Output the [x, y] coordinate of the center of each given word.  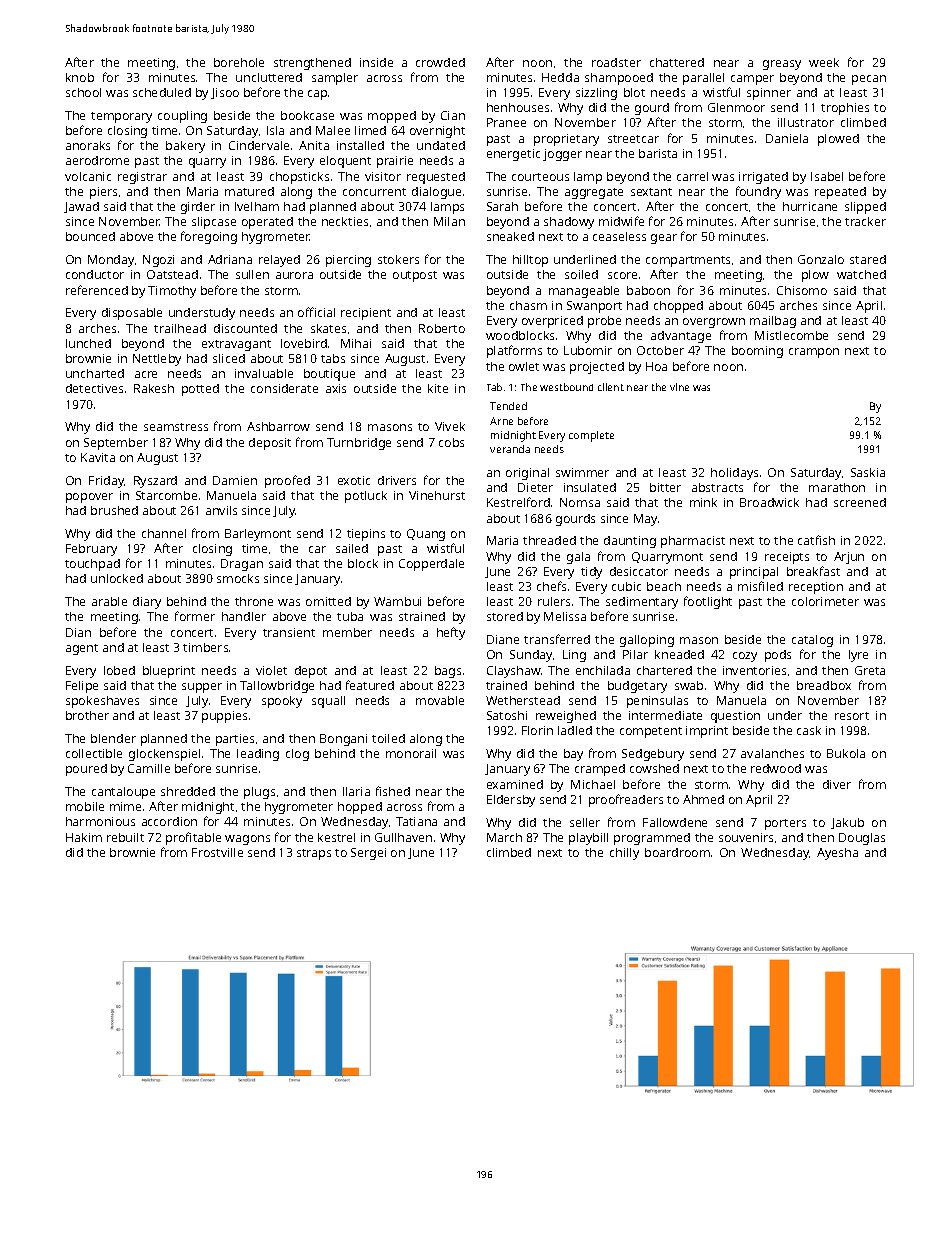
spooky [282, 702]
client [611, 387]
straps [314, 854]
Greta [870, 670]
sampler [335, 79]
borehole [239, 62]
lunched [88, 343]
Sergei [368, 854]
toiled [388, 738]
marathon [837, 487]
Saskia [868, 472]
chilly [624, 854]
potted [200, 390]
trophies [845, 109]
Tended [508, 406]
